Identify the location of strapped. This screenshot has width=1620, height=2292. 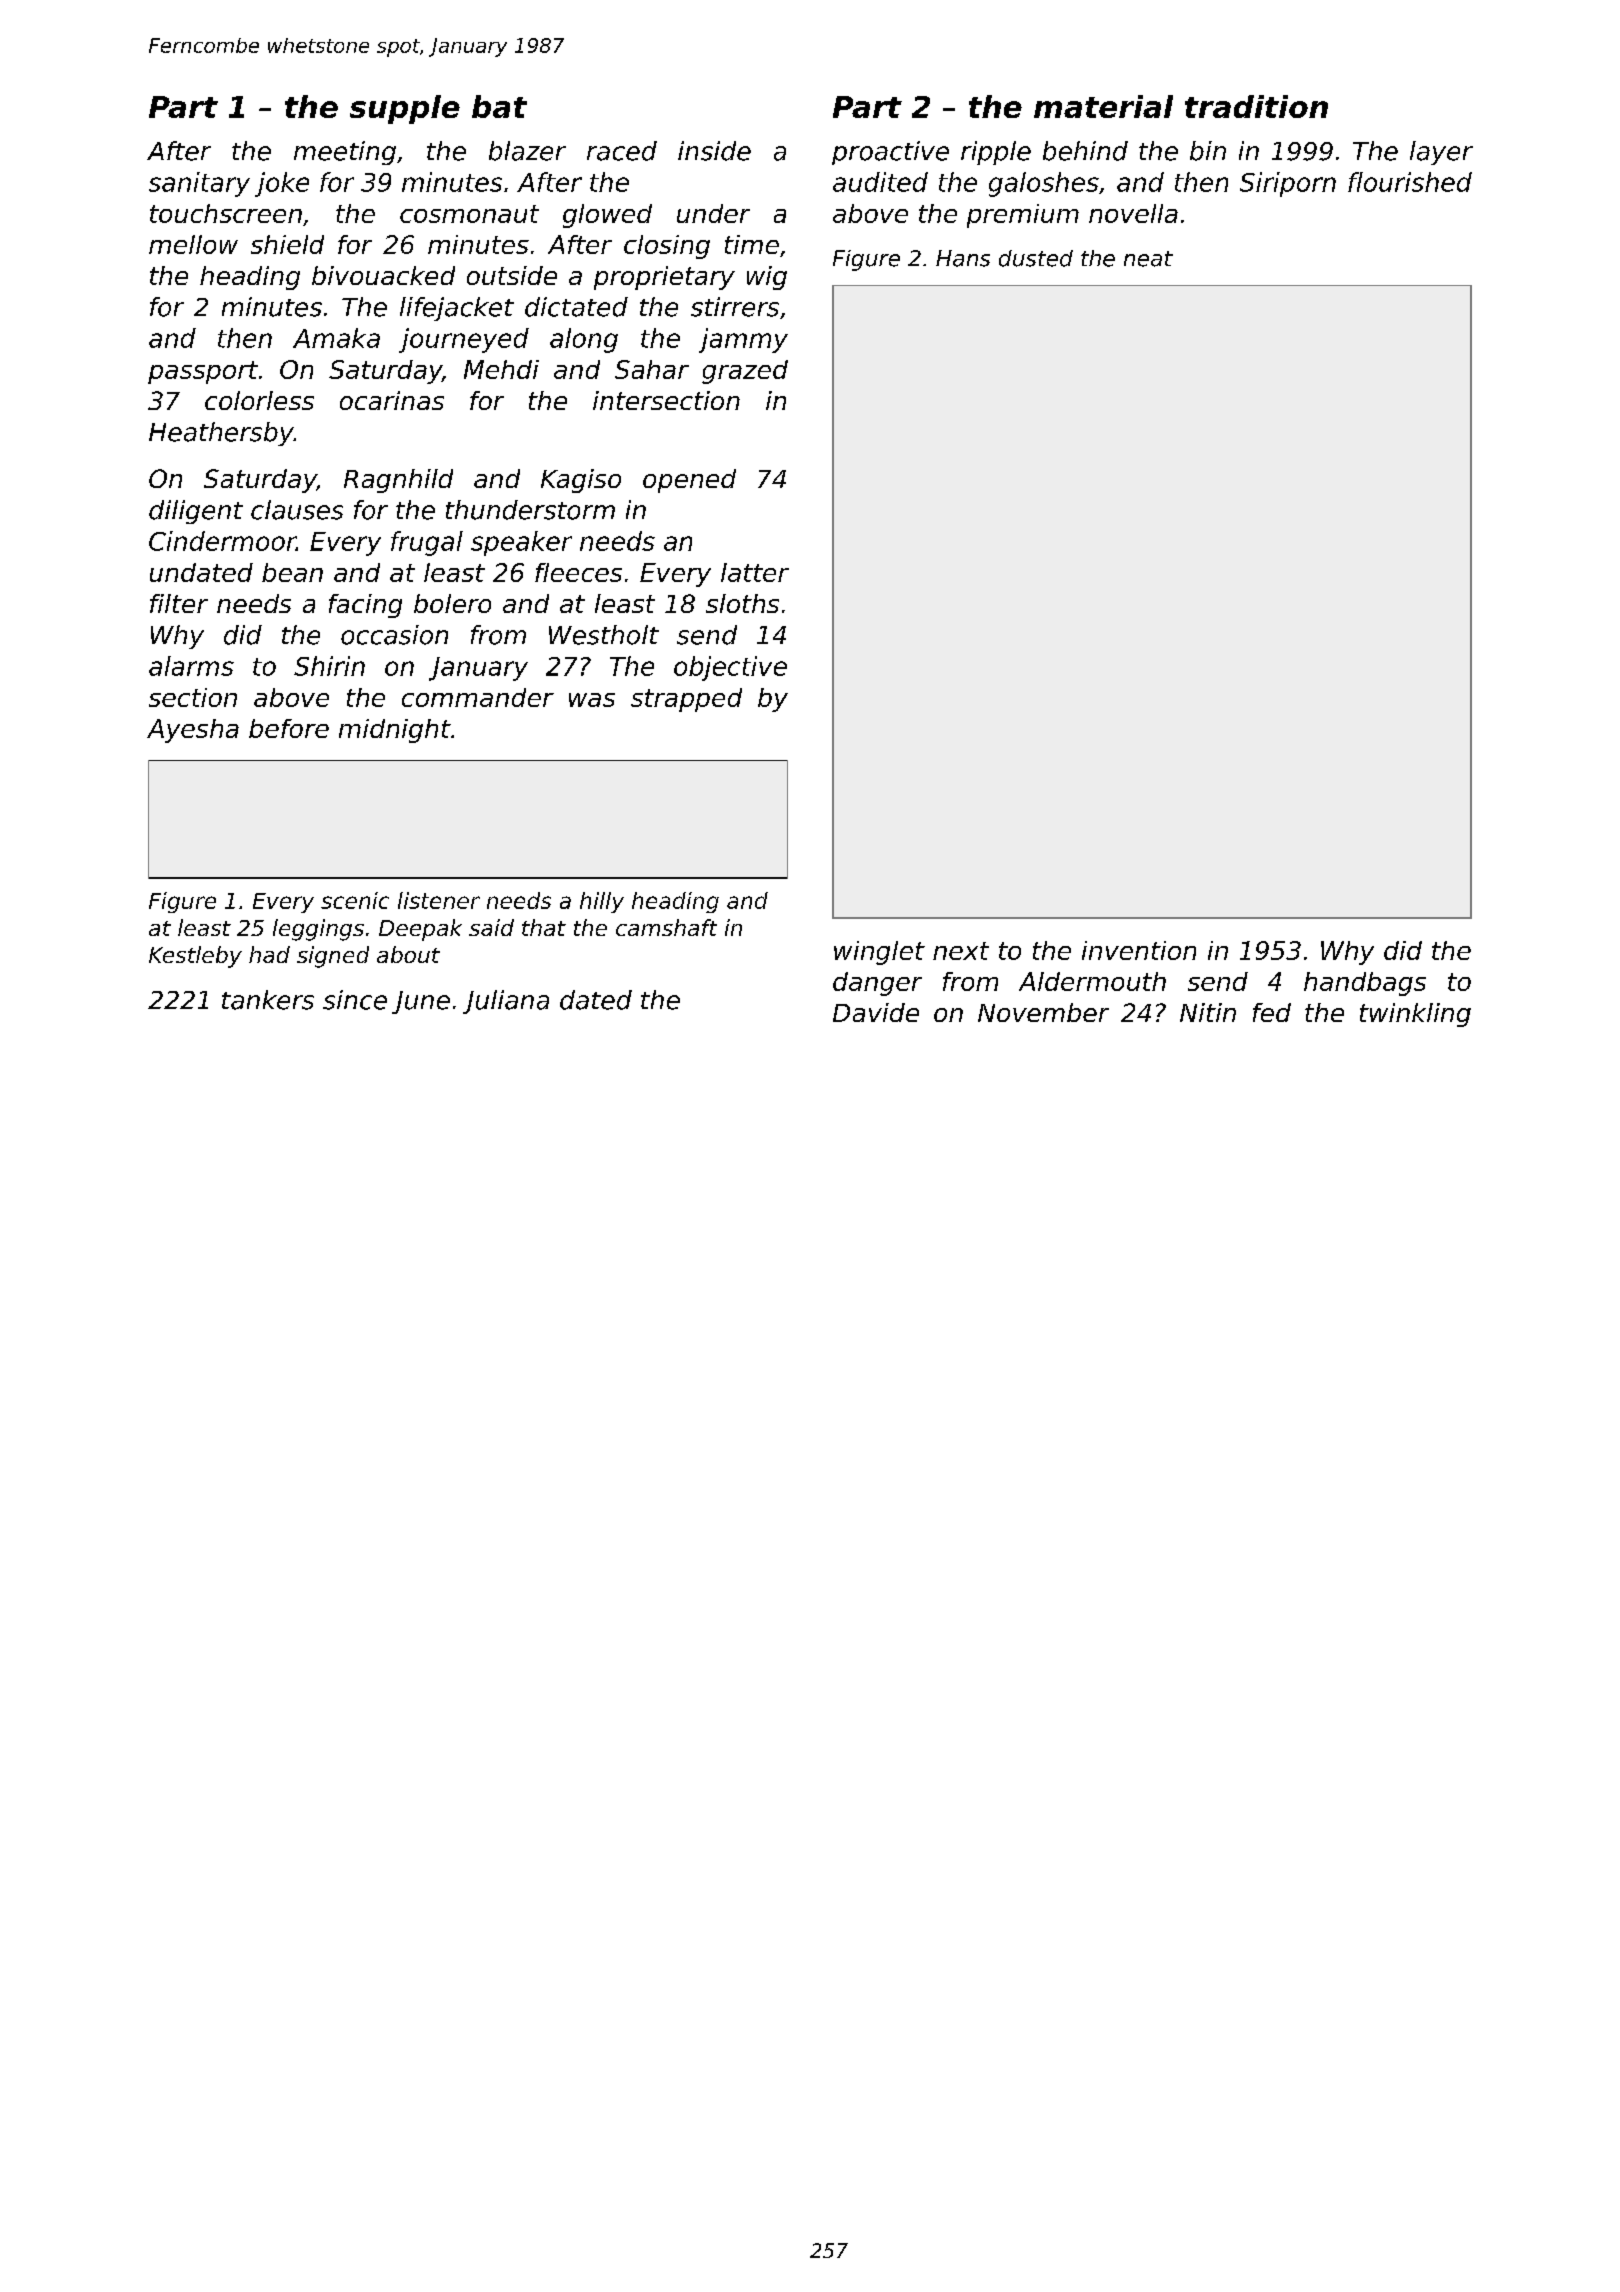
(686, 700).
